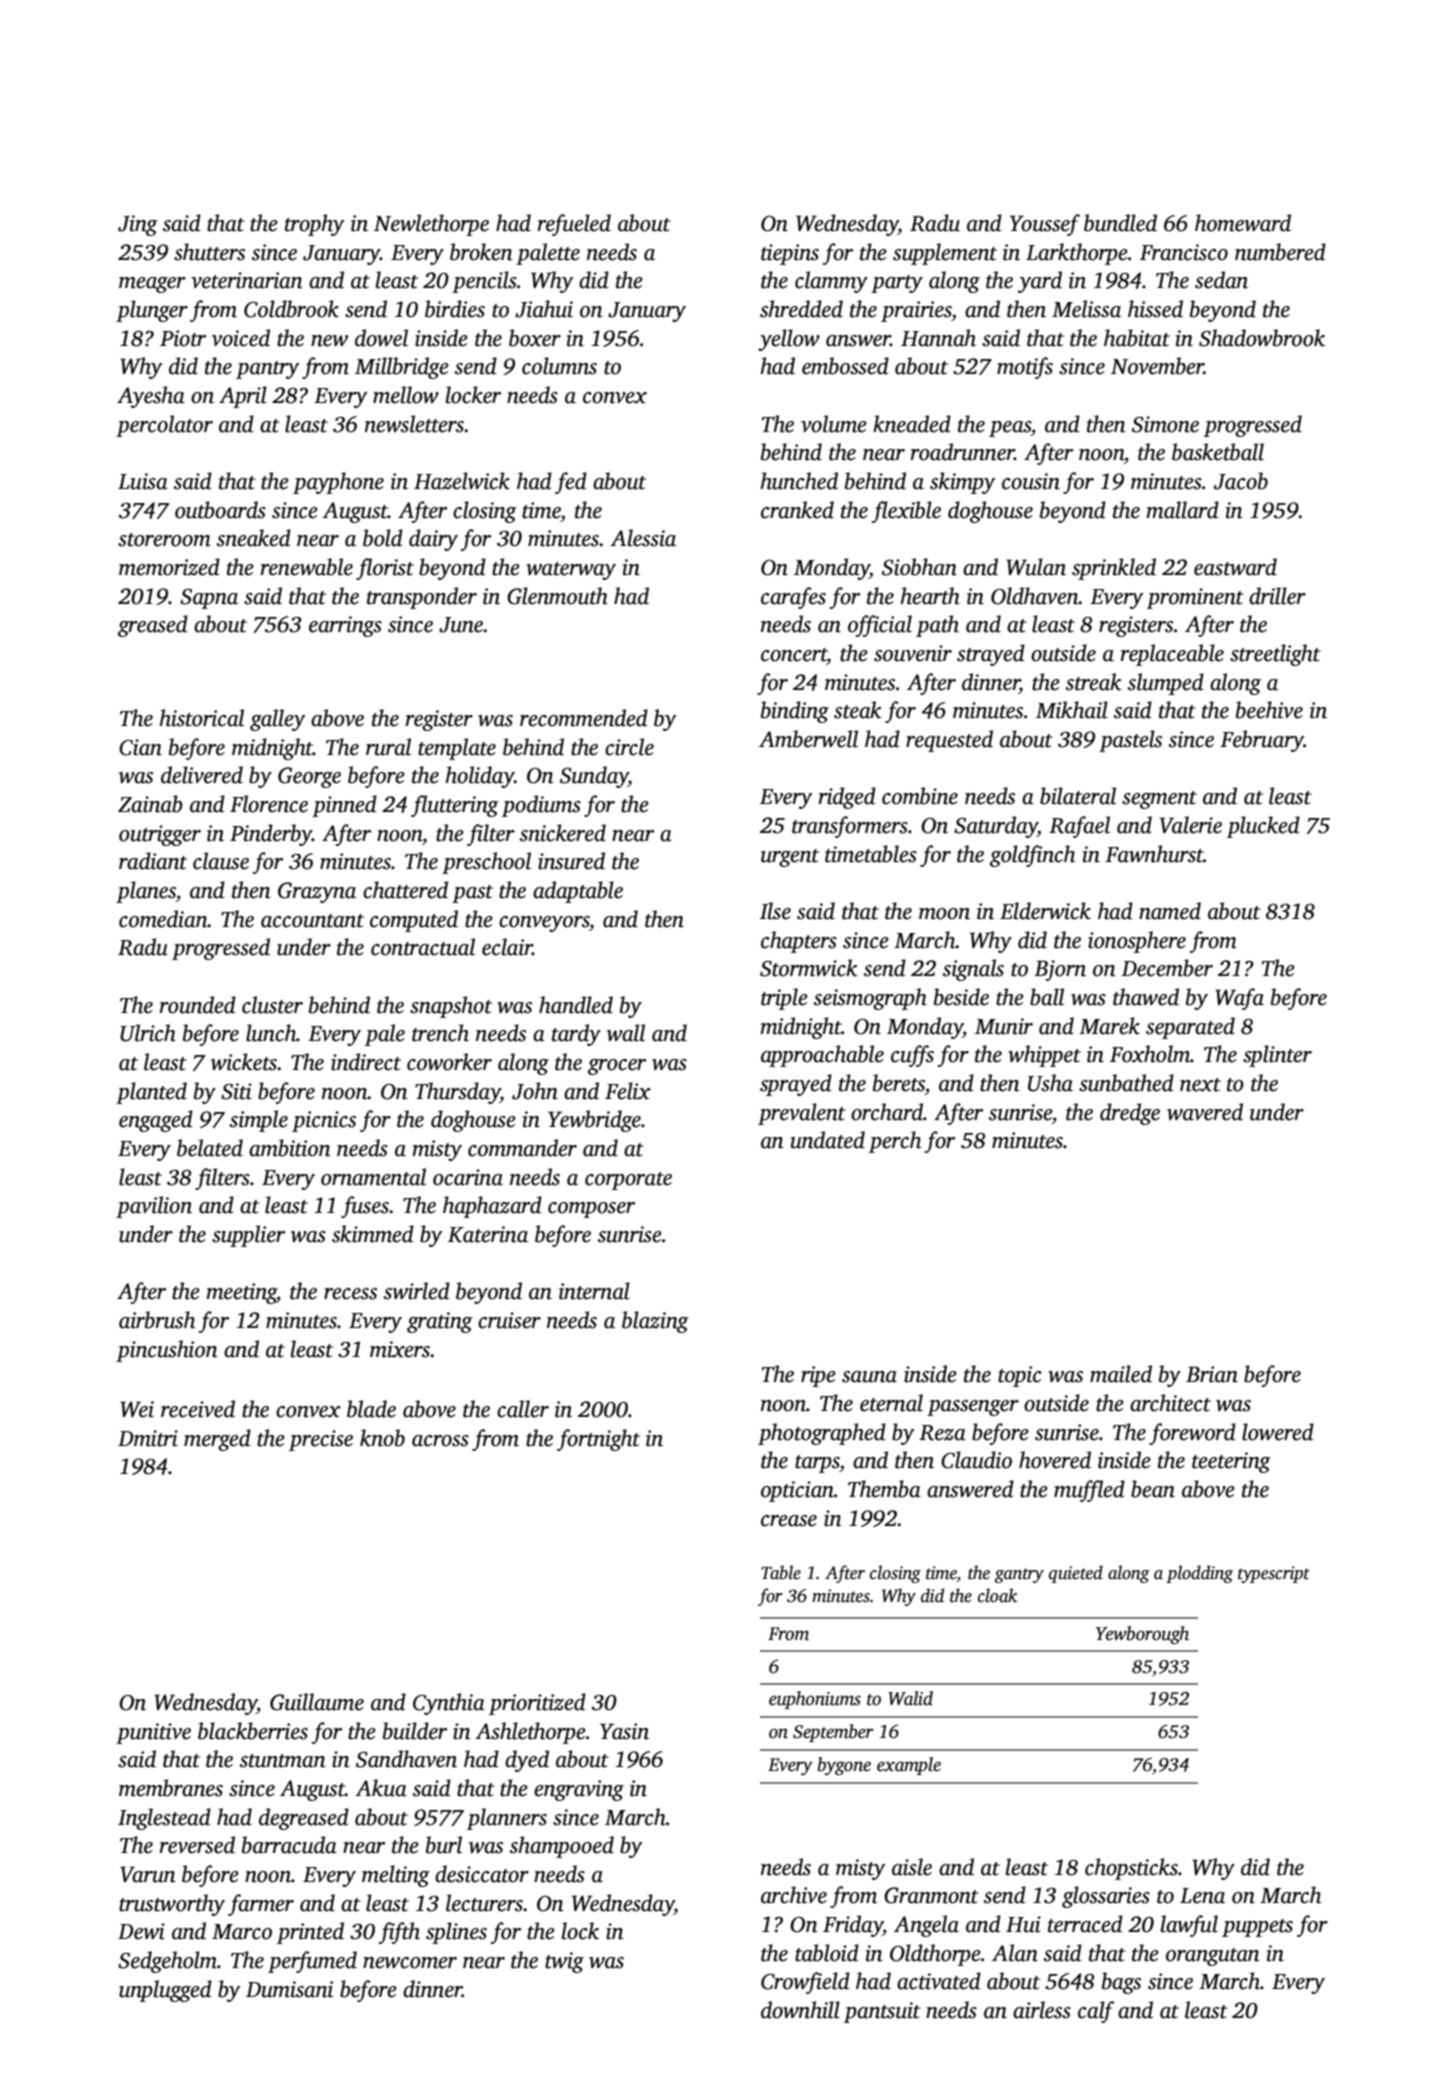 Image resolution: width=1450 pixels, height=2100 pixels. Describe the element at coordinates (822, 1434) in the image. I see `photographed` at that location.
